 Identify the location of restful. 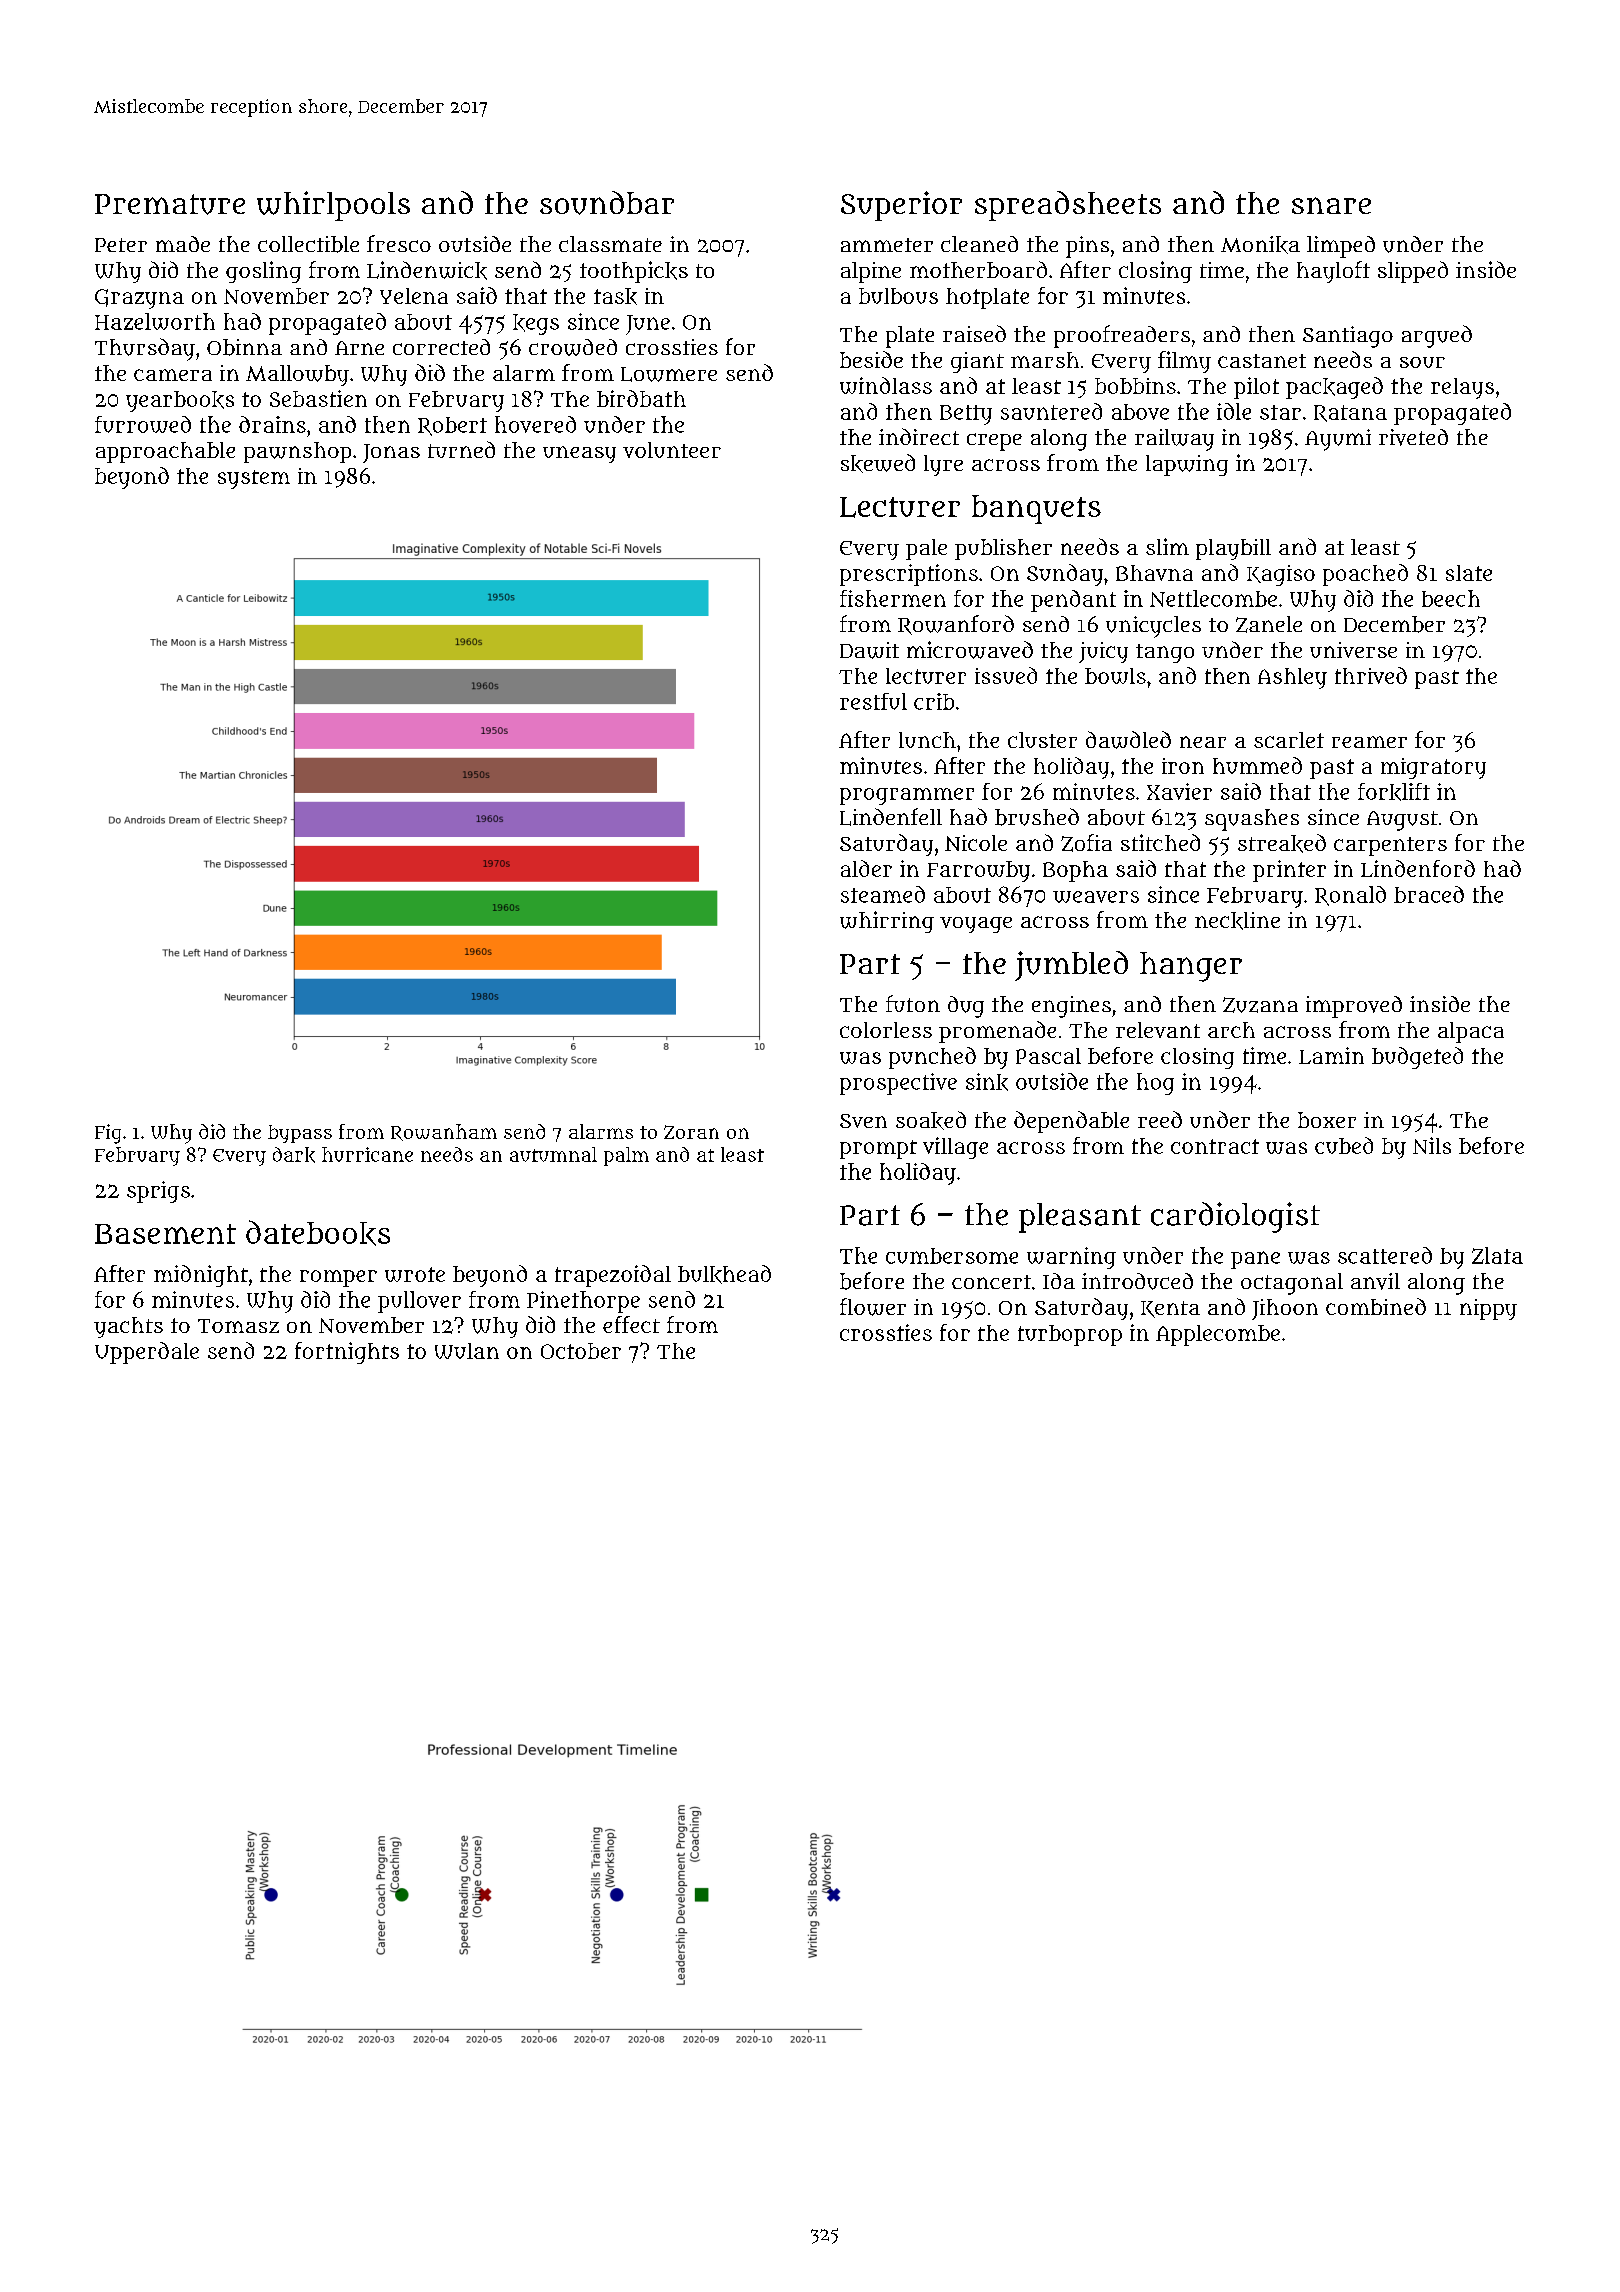
(873, 701).
